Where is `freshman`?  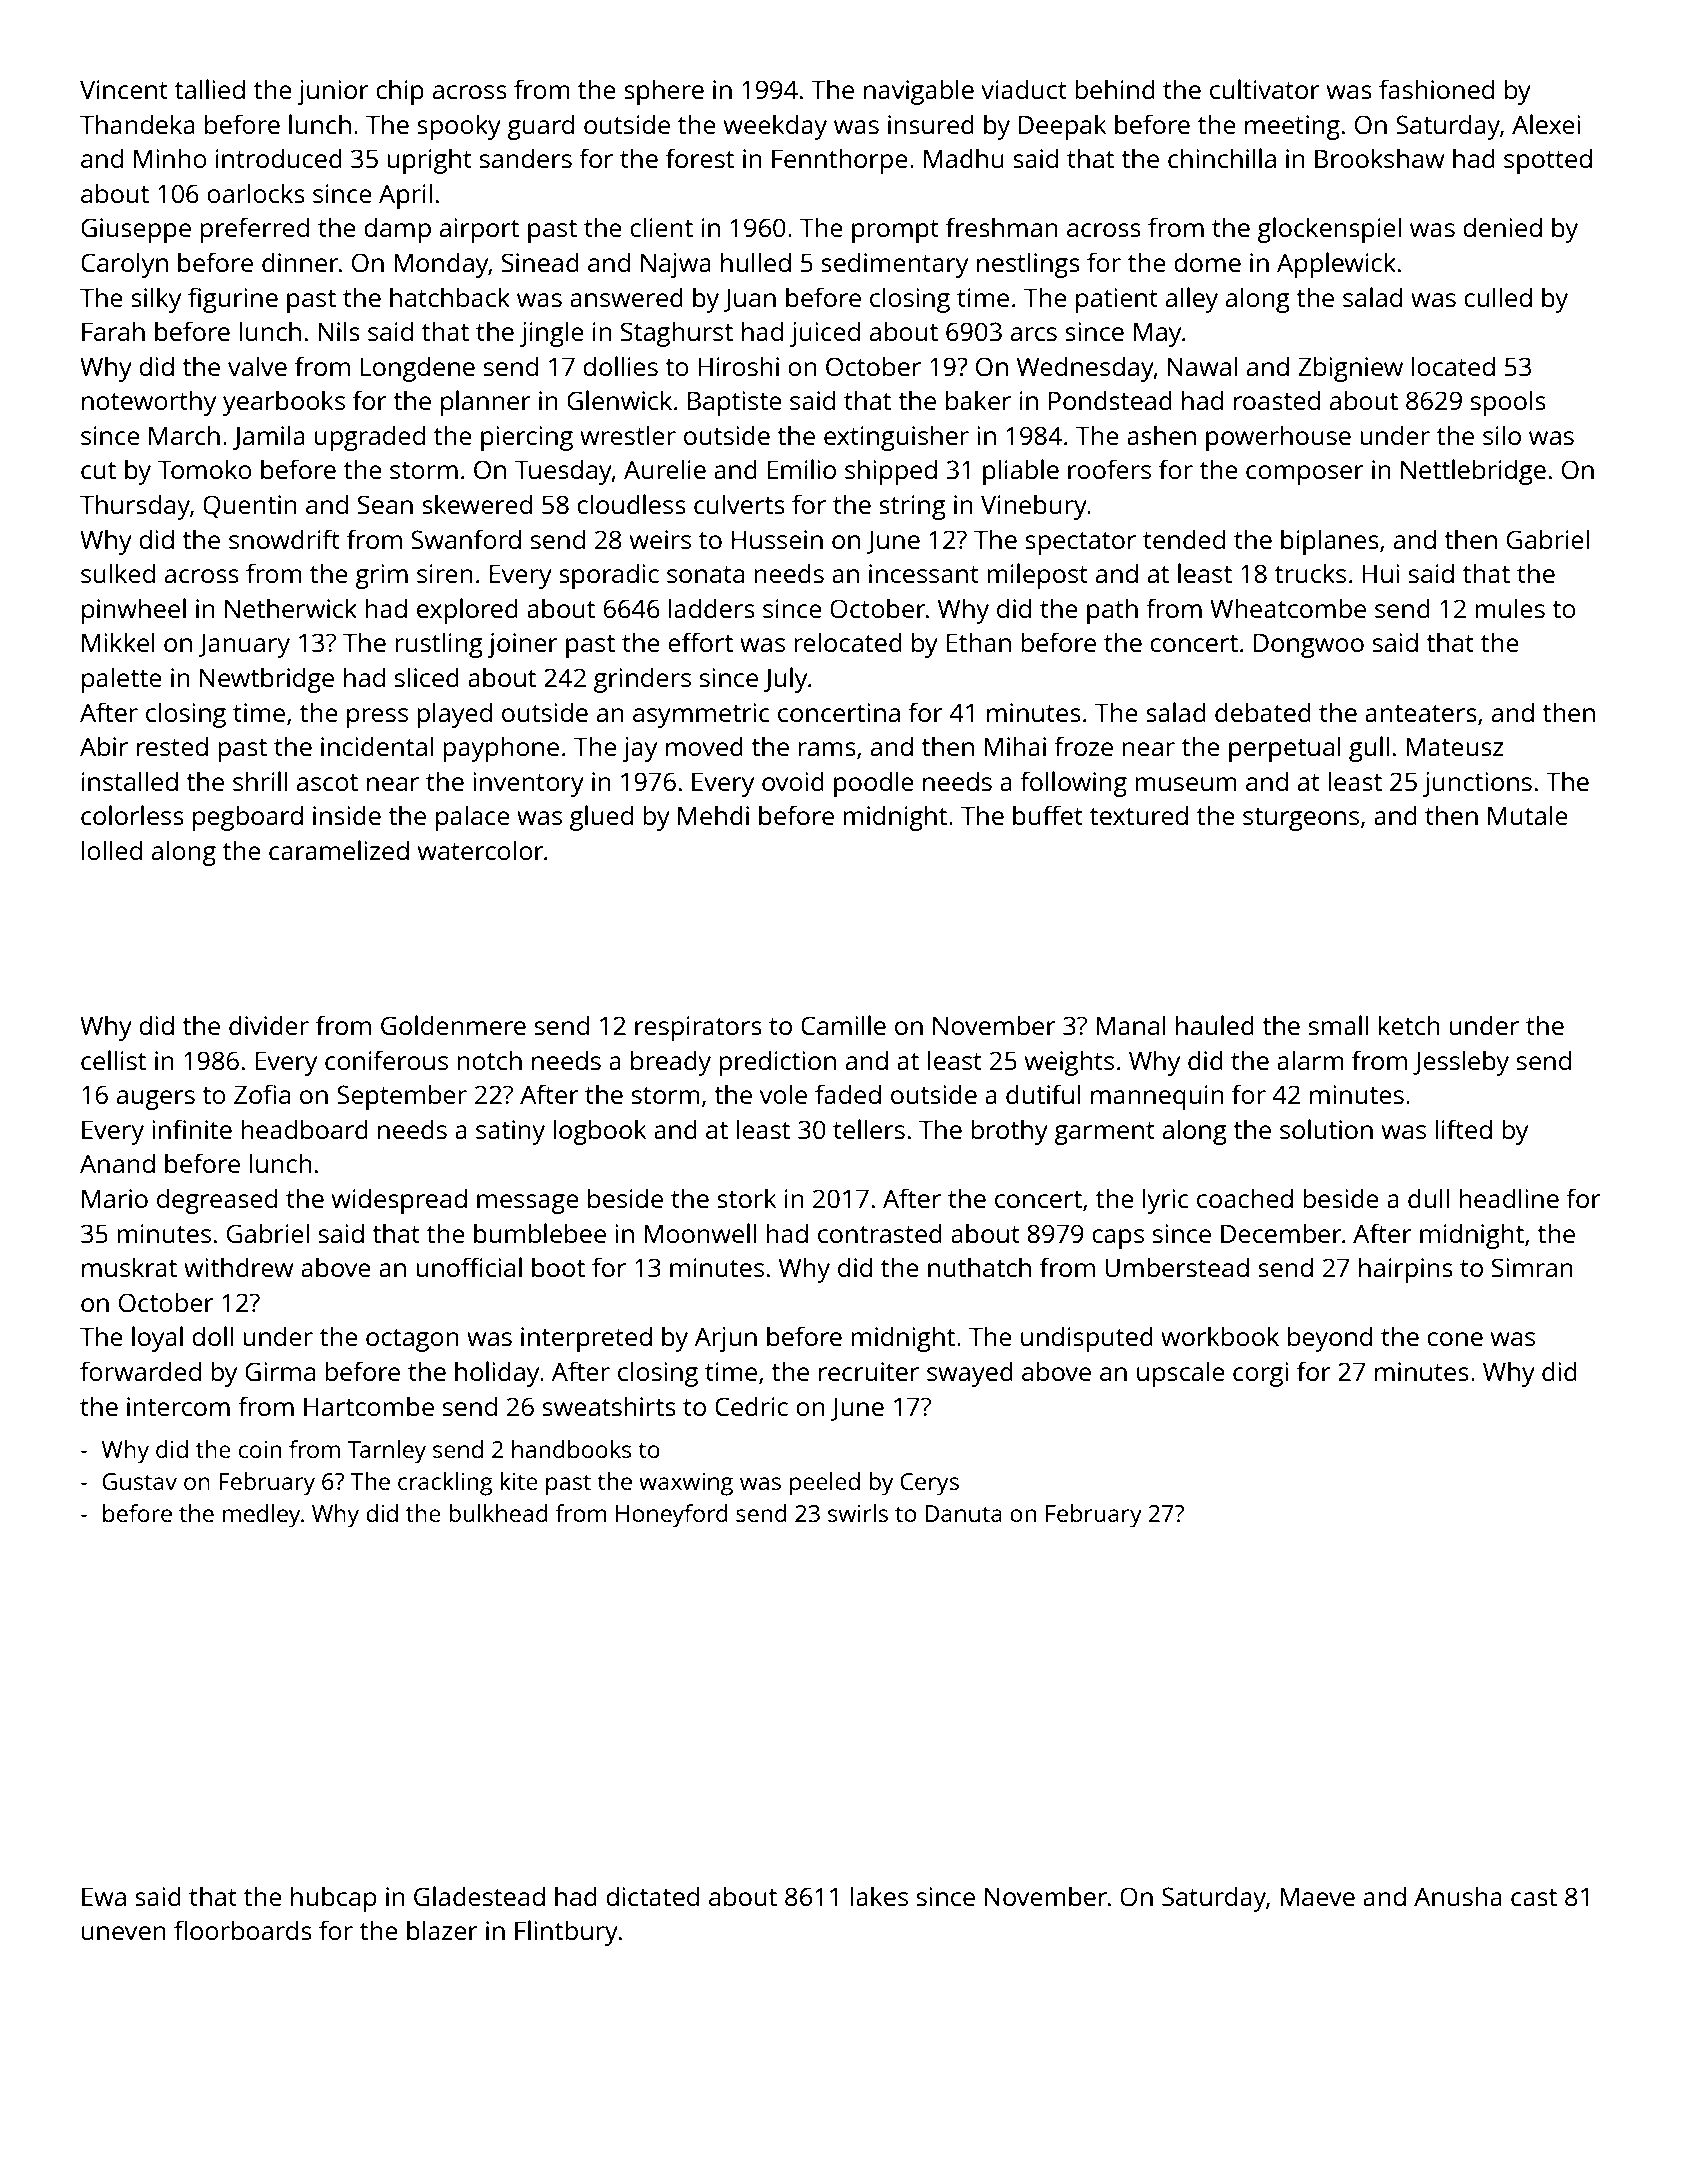
freshman is located at coordinates (1002, 227).
